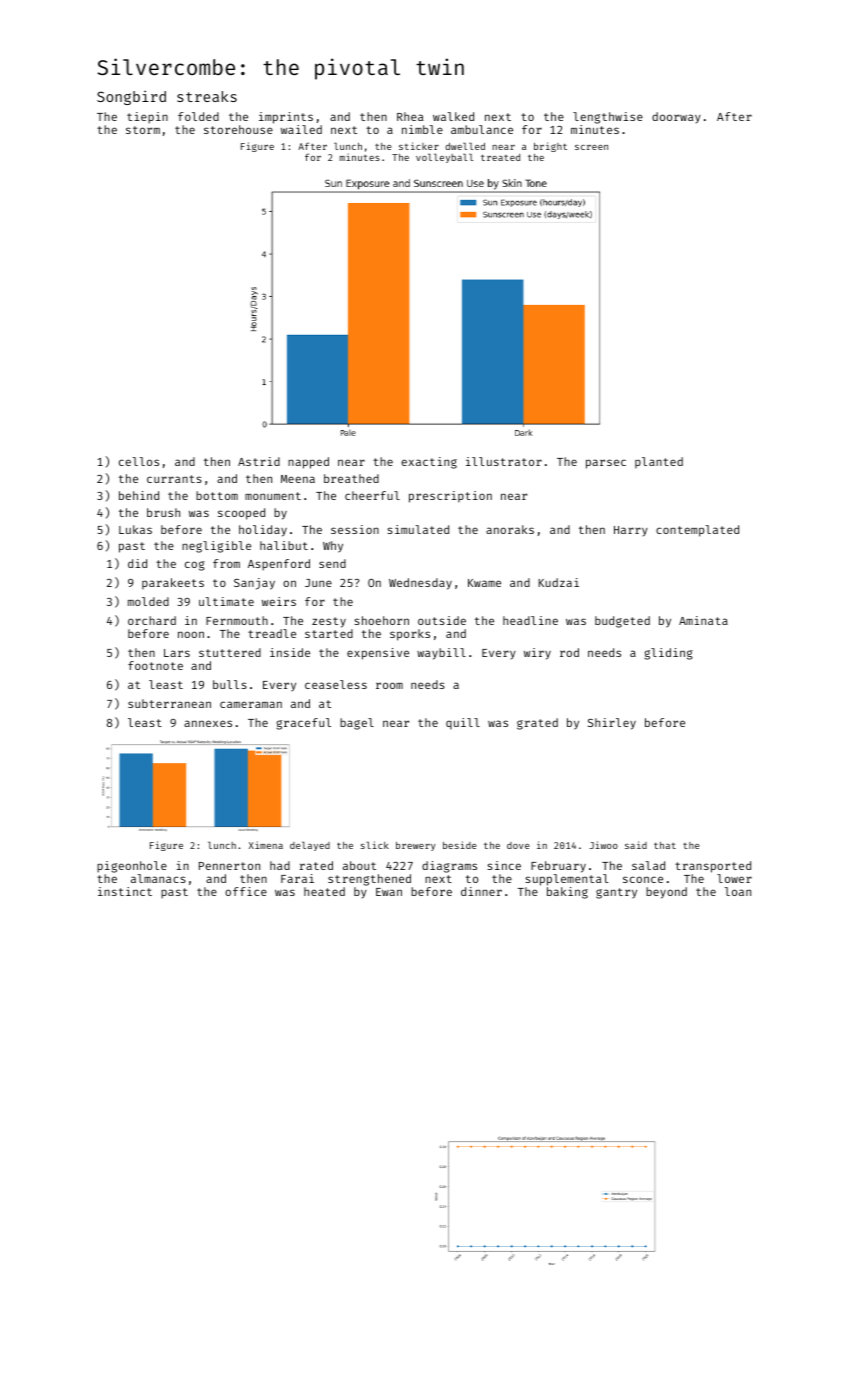  Describe the element at coordinates (266, 845) in the screenshot. I see `Ximena` at that location.
